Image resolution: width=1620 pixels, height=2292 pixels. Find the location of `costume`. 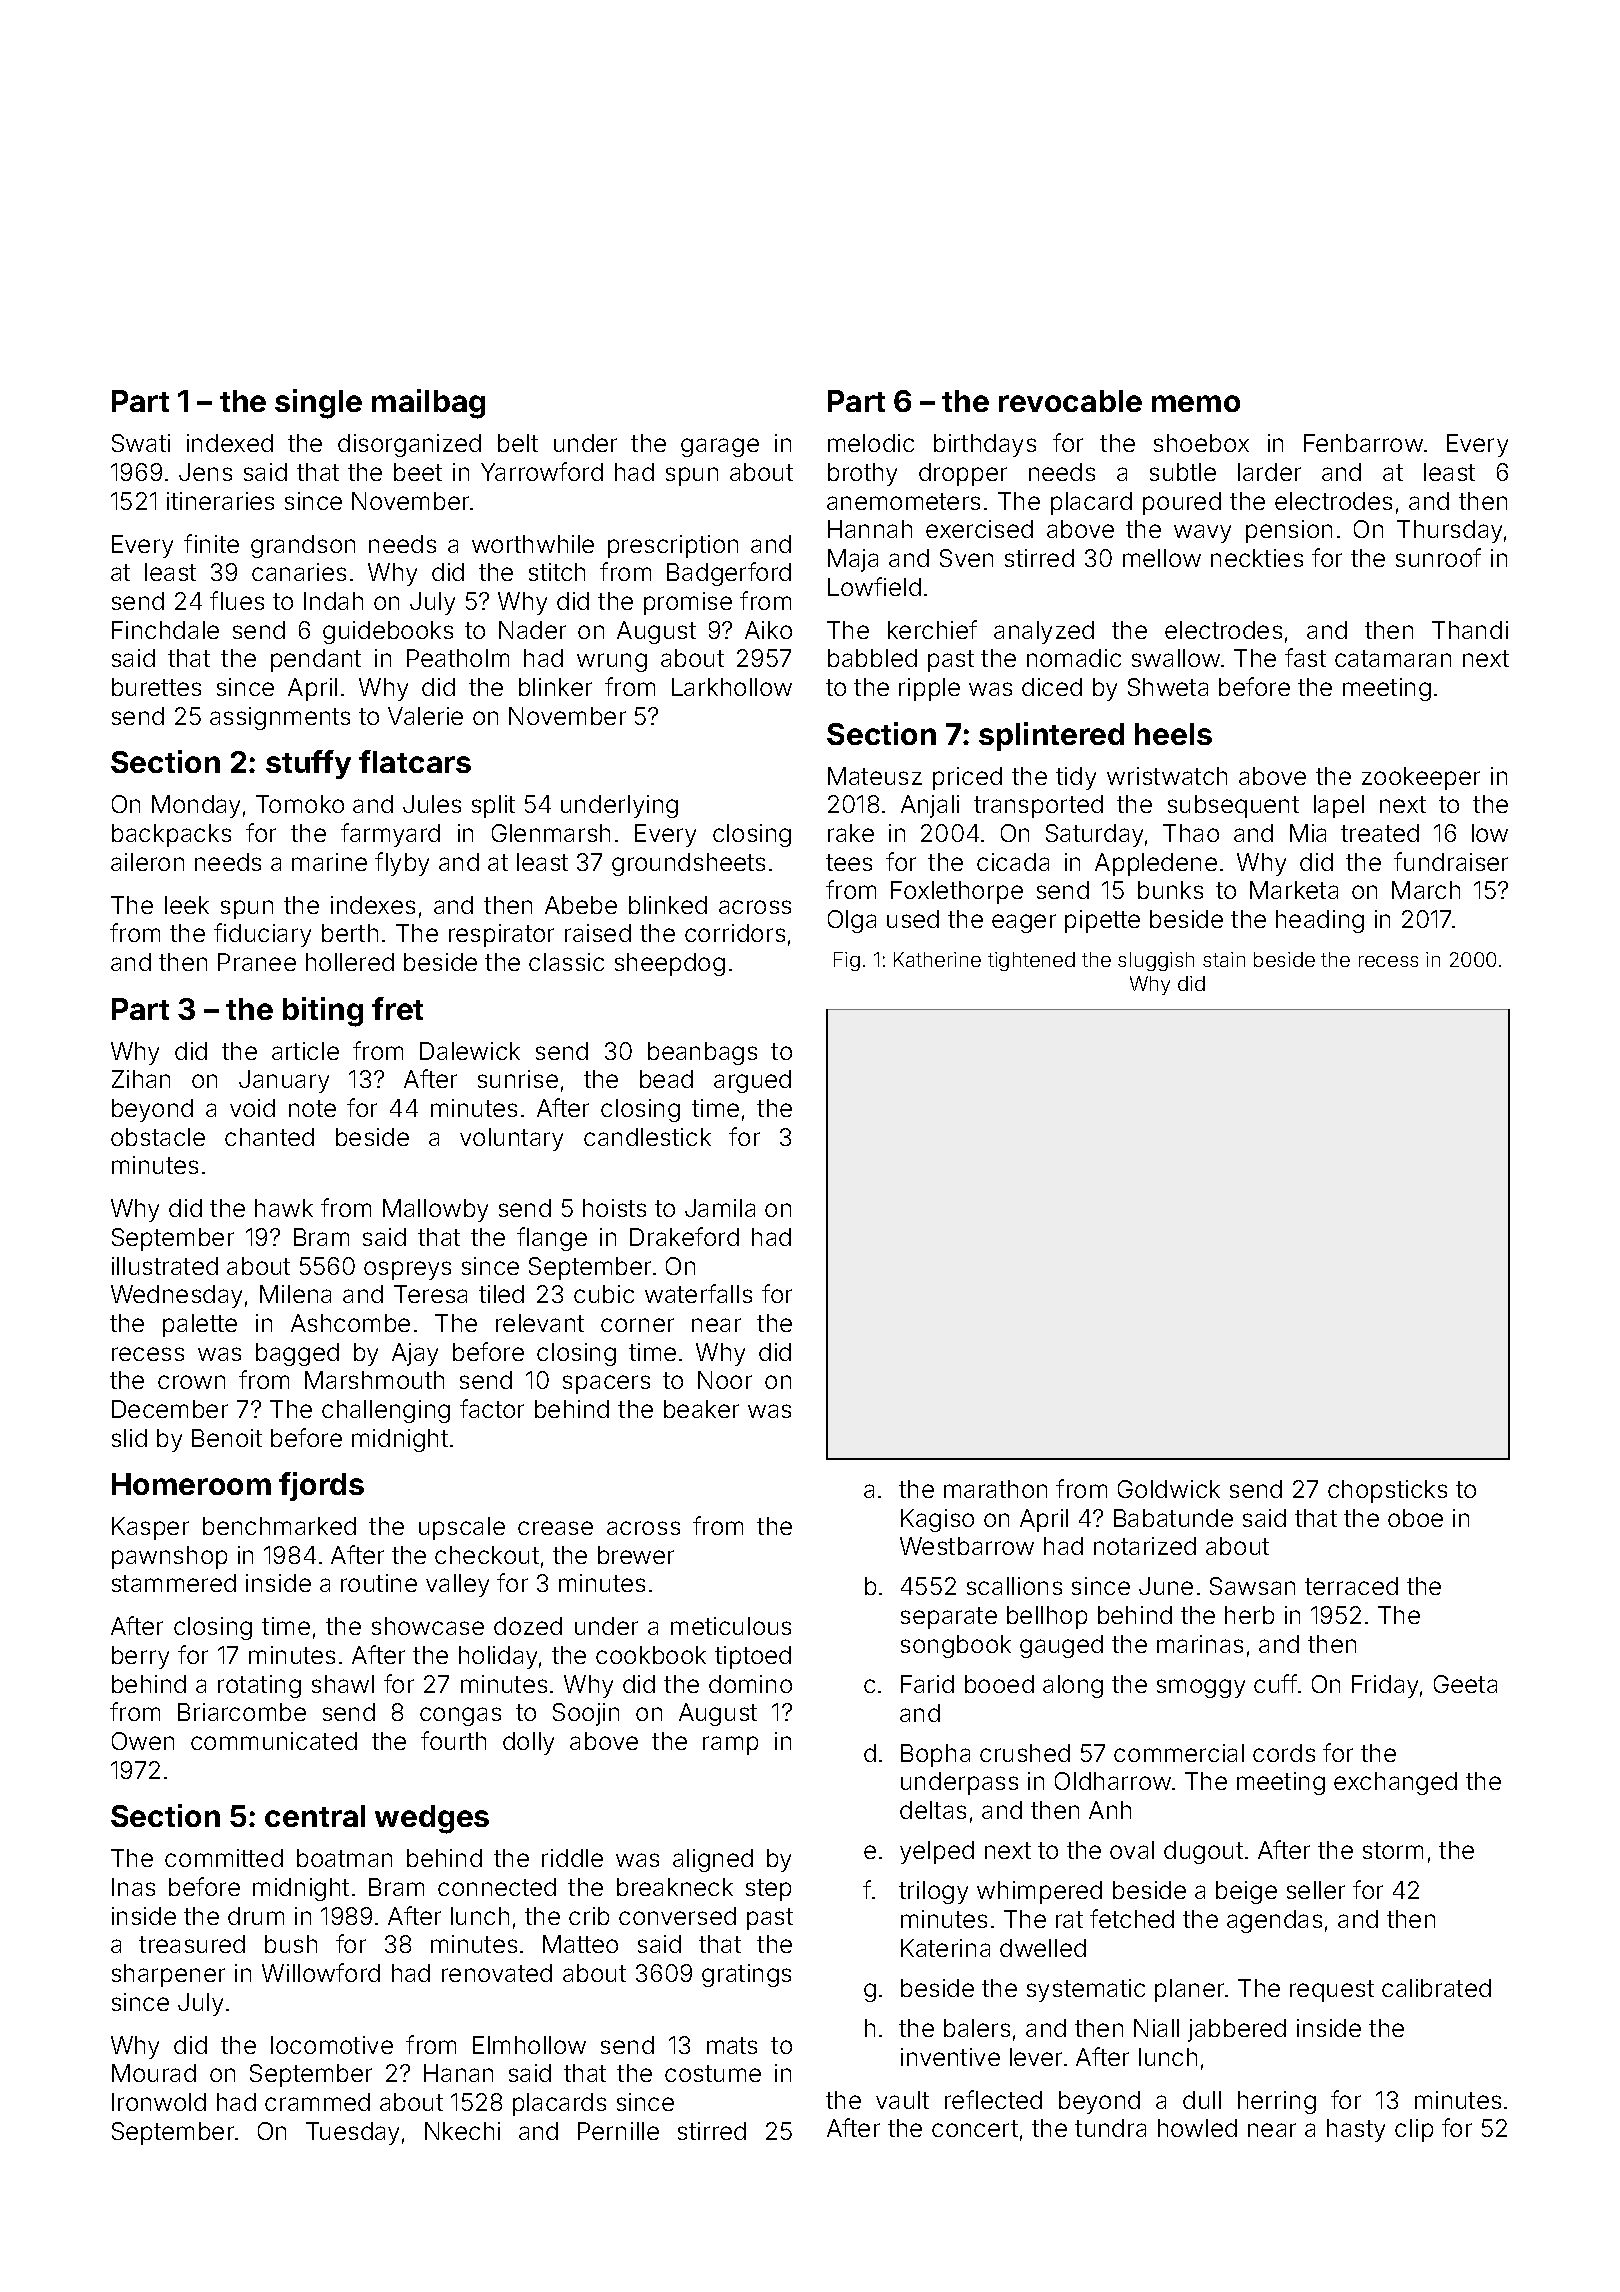

costume is located at coordinates (713, 2073).
